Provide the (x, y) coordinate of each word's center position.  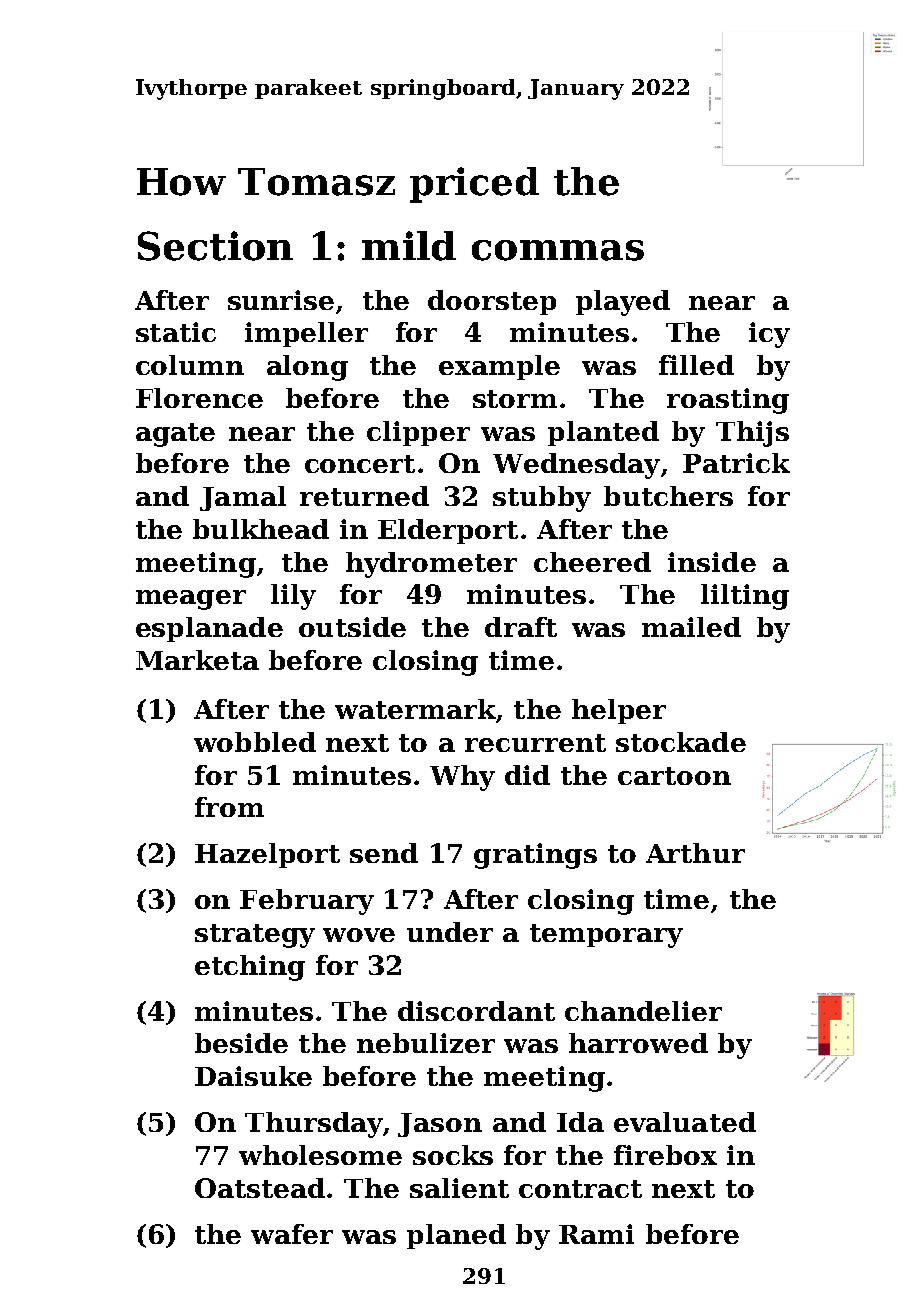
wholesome (320, 1155)
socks (453, 1155)
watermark (415, 709)
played (623, 303)
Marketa (197, 660)
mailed (691, 627)
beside (241, 1043)
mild (409, 246)
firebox (665, 1155)
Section (215, 246)
